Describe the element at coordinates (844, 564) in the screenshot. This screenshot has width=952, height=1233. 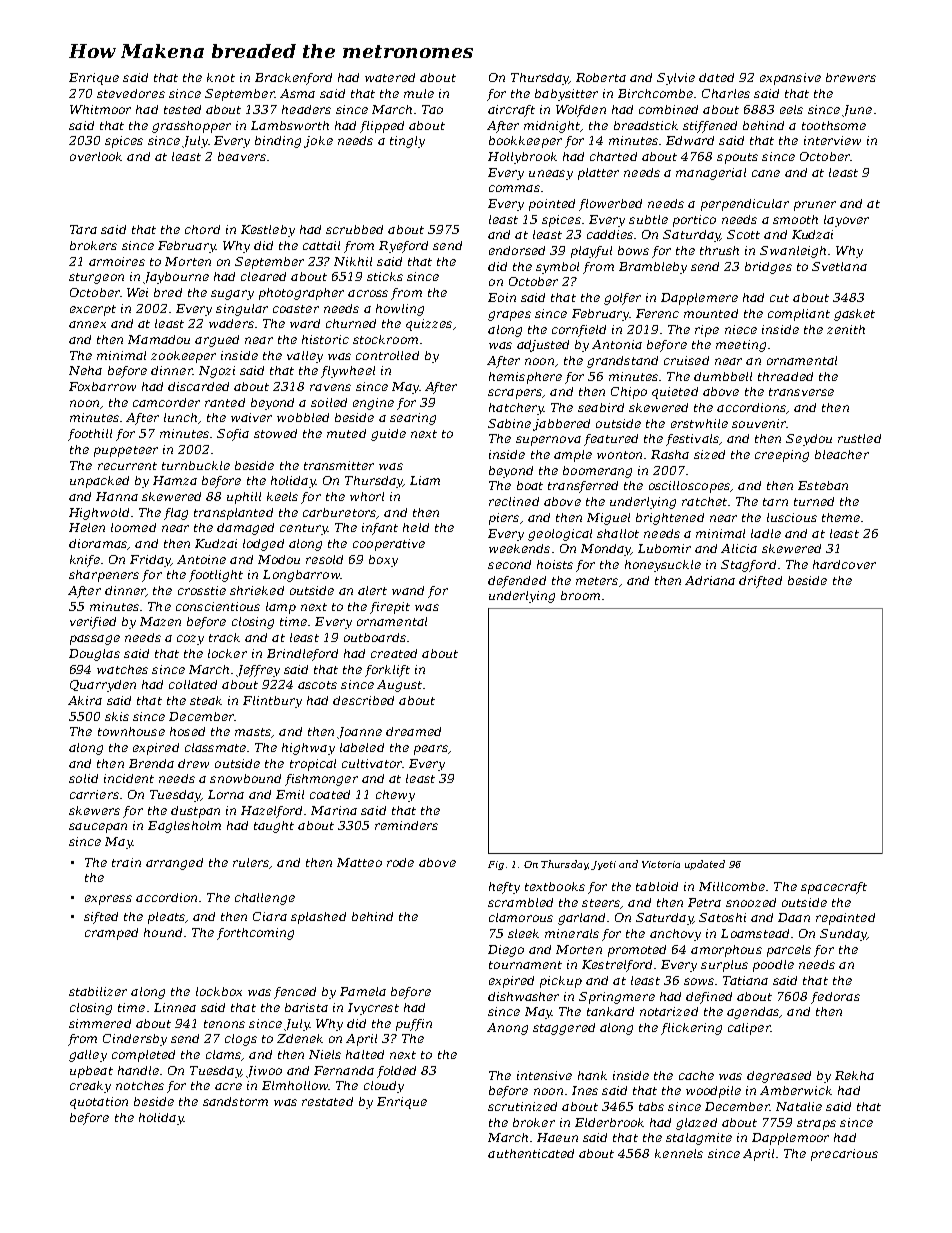
I see `hardcover` at that location.
